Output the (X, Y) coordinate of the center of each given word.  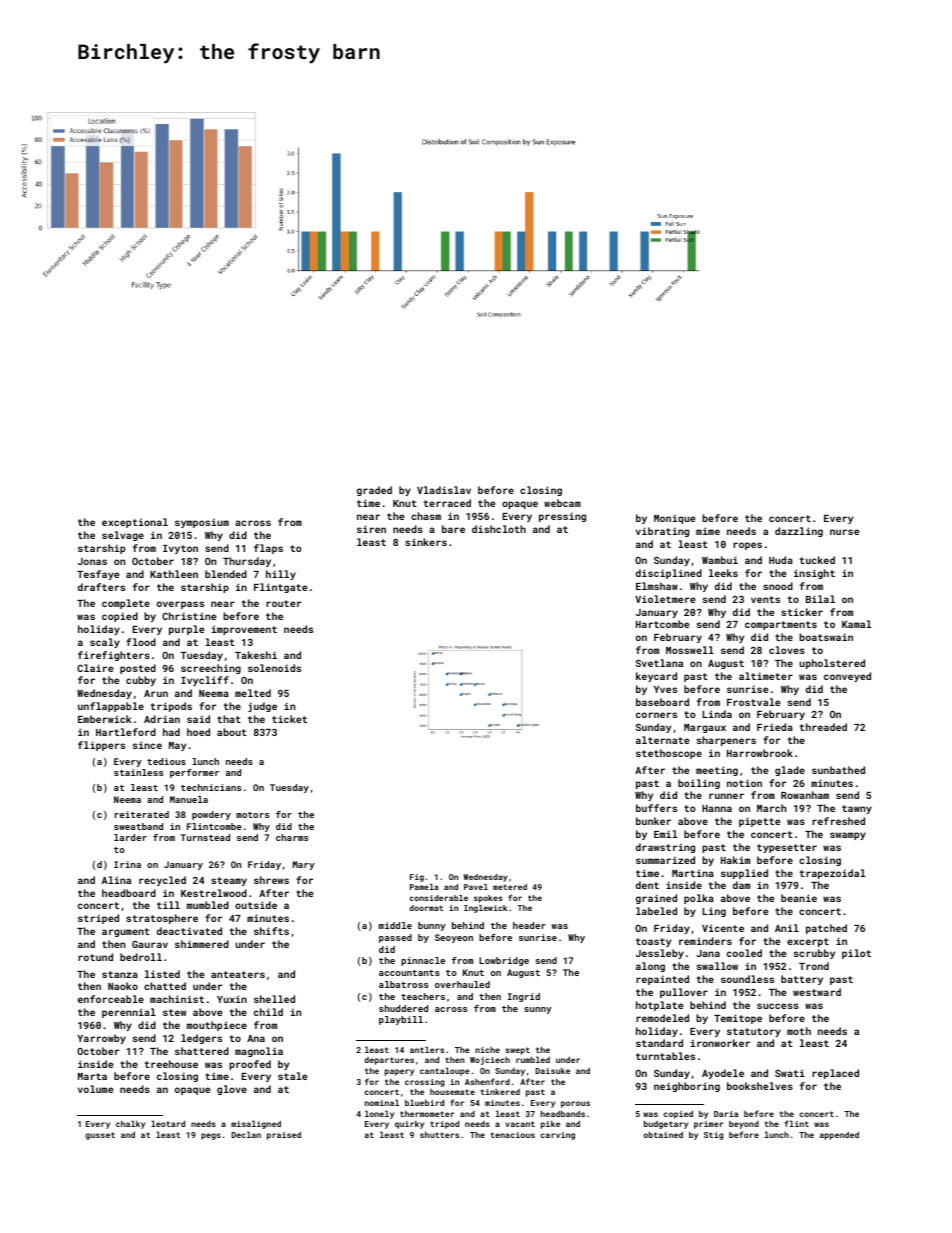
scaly (105, 643)
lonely (379, 1114)
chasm (426, 516)
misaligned (256, 1124)
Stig (713, 1136)
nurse (844, 532)
